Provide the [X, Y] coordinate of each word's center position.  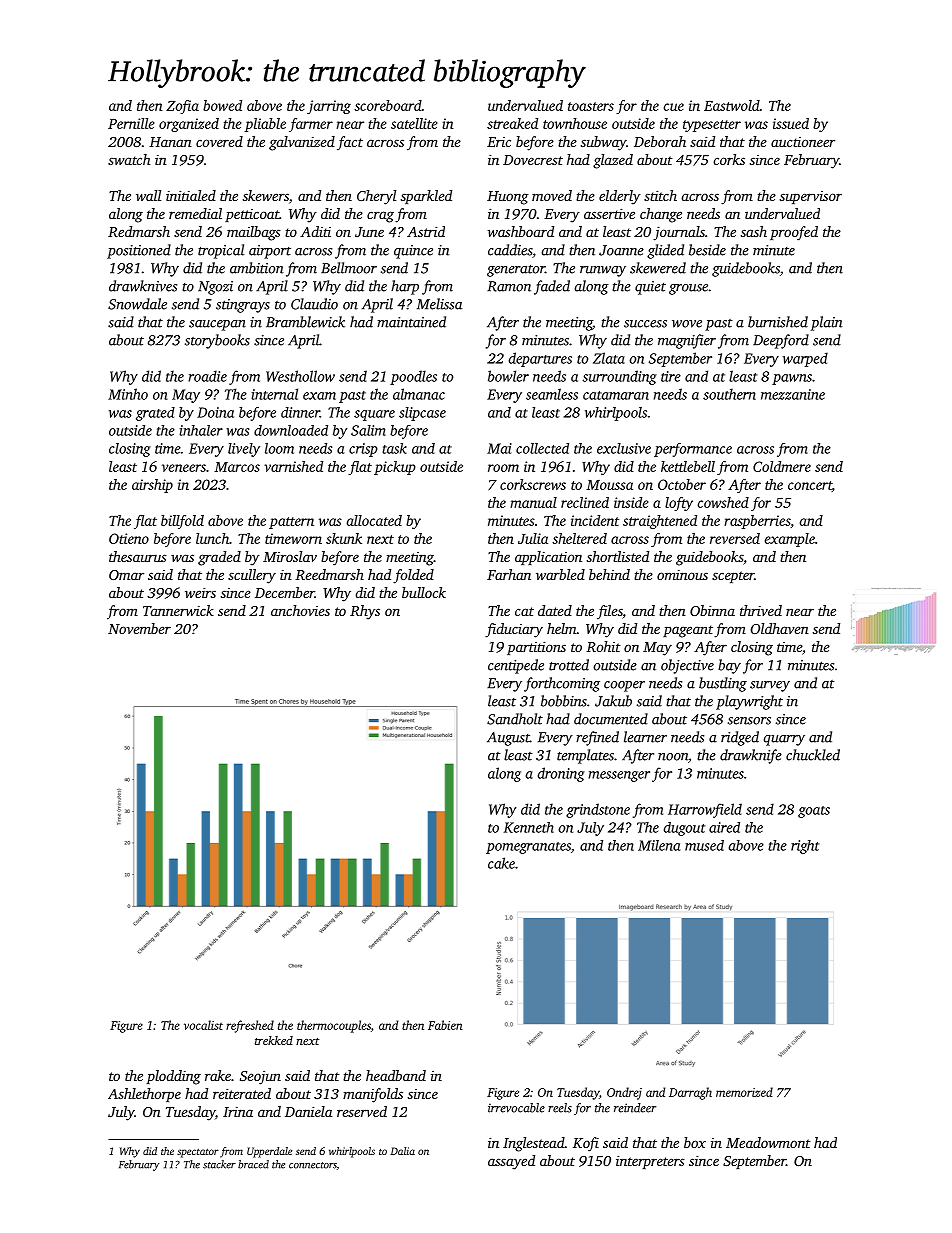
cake [501, 863]
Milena [659, 845]
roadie [207, 376]
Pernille [131, 123]
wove [687, 324]
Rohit [603, 646]
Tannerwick [178, 610]
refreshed [250, 1026]
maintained [411, 322]
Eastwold [732, 105]
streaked [512, 123]
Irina [238, 1112]
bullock [424, 592]
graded [219, 558]
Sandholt [515, 719]
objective [687, 666]
